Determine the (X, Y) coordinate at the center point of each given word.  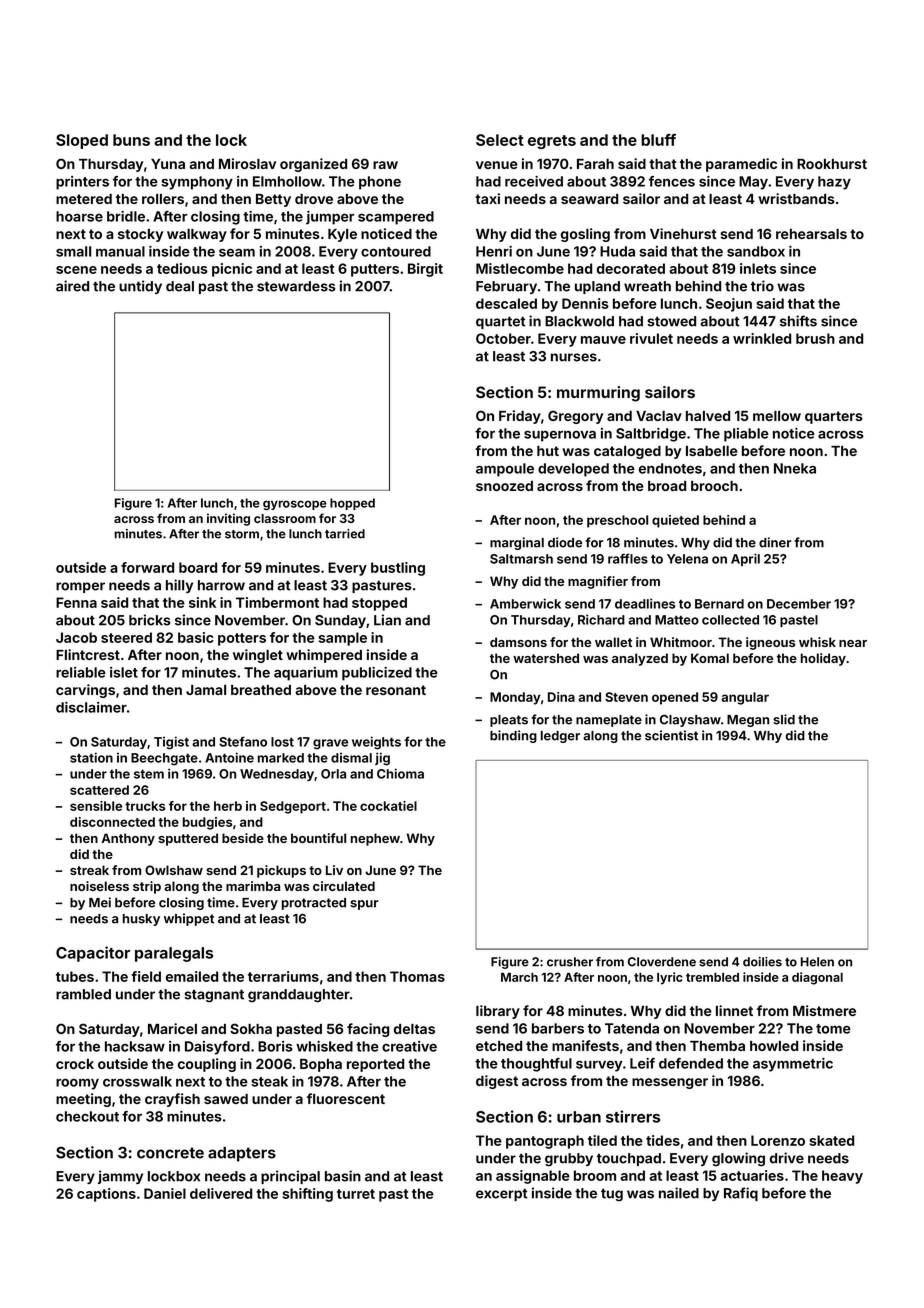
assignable (533, 1177)
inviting (228, 519)
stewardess (296, 286)
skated (831, 1140)
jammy (120, 1177)
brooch (714, 486)
